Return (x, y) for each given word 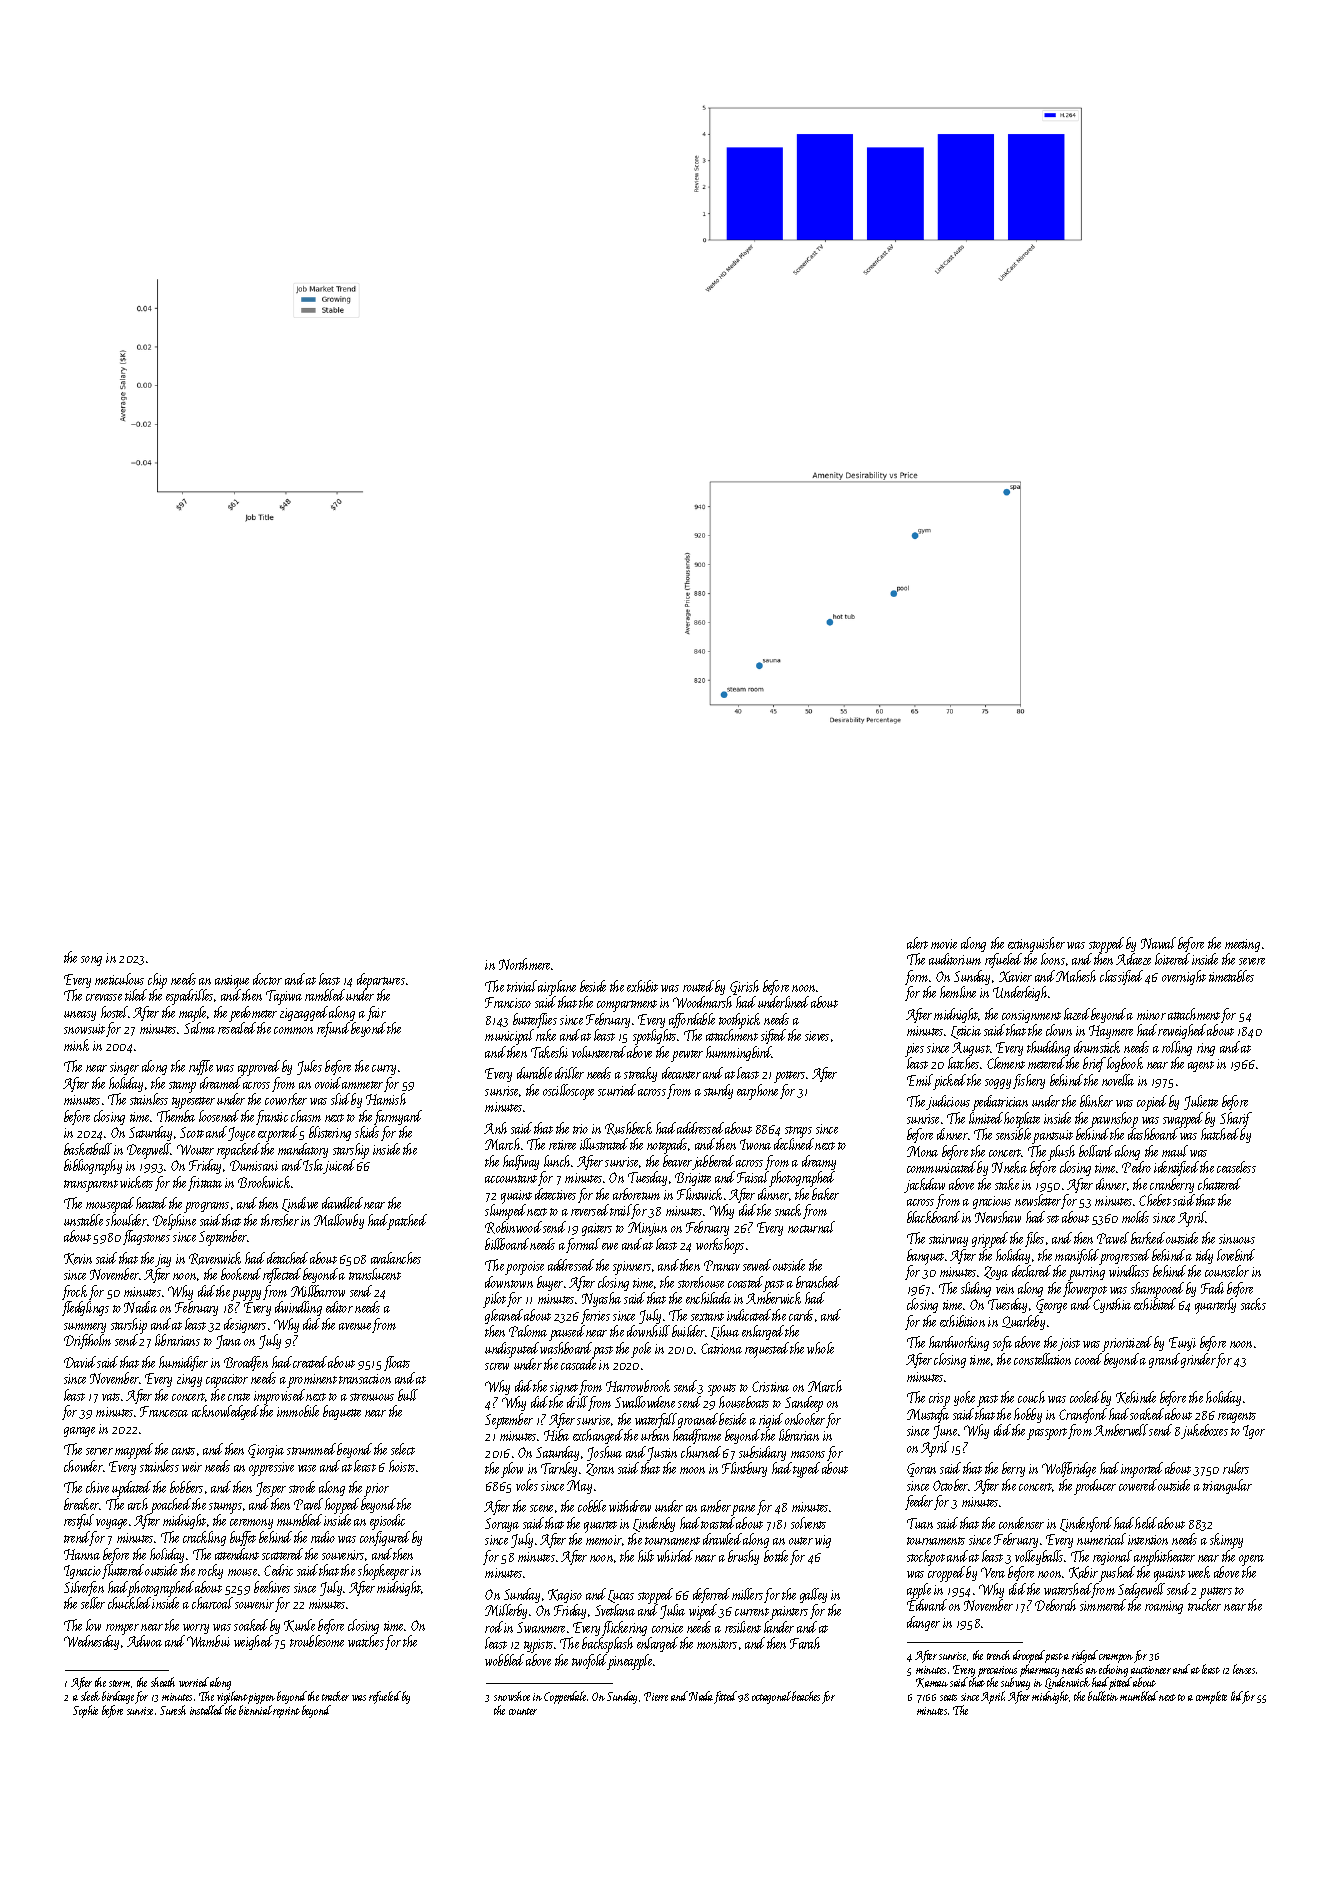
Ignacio (82, 1572)
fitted (725, 1697)
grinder (1198, 1360)
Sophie (85, 1711)
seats (948, 1697)
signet (564, 1388)
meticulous (119, 979)
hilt (646, 1556)
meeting (1242, 945)
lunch (558, 1161)
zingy (189, 1380)
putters (1215, 1593)
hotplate (1022, 1120)
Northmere (525, 964)
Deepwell (149, 1151)
